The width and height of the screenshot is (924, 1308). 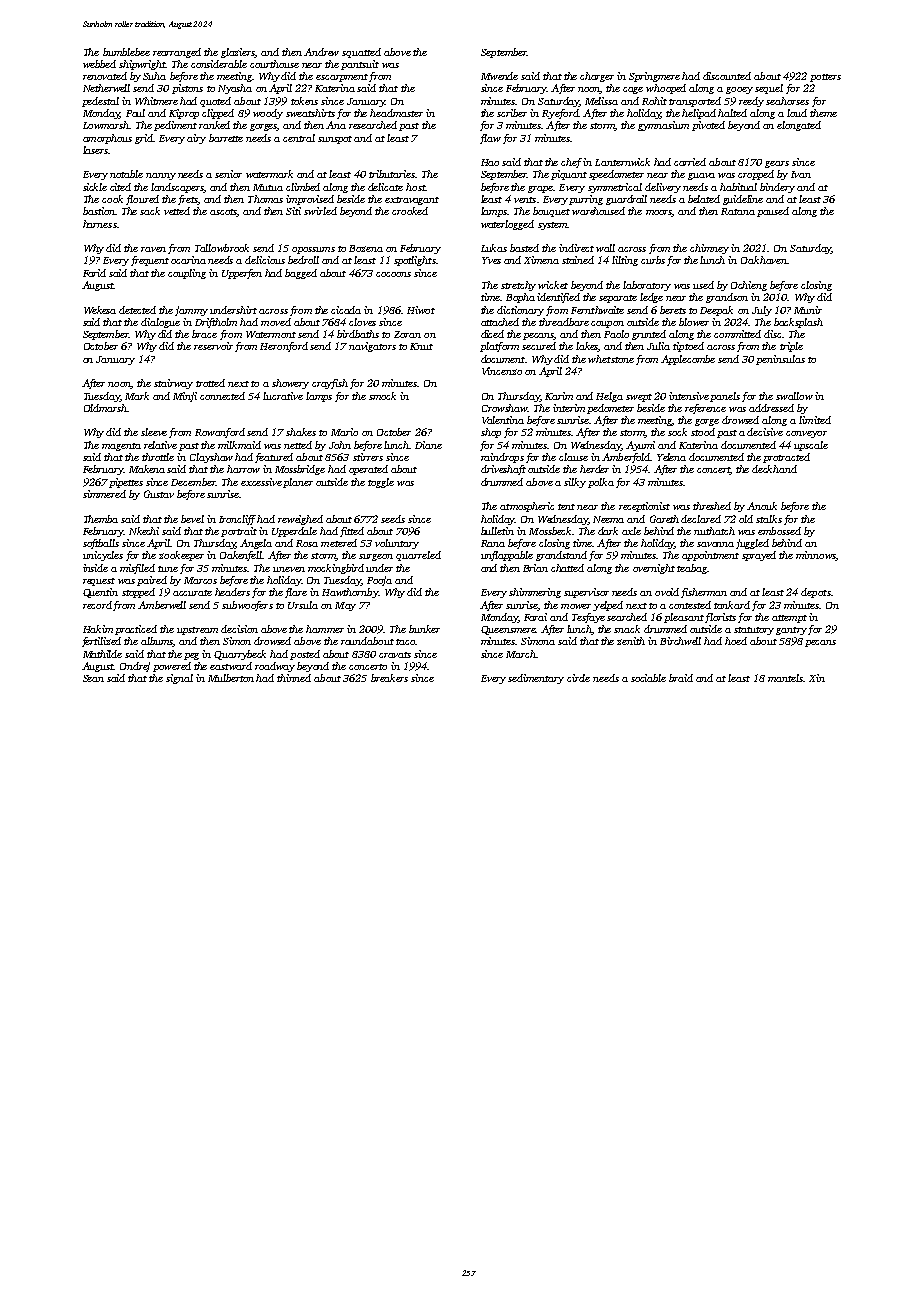 What do you see at coordinates (504, 408) in the screenshot?
I see `Crowshaw` at bounding box center [504, 408].
